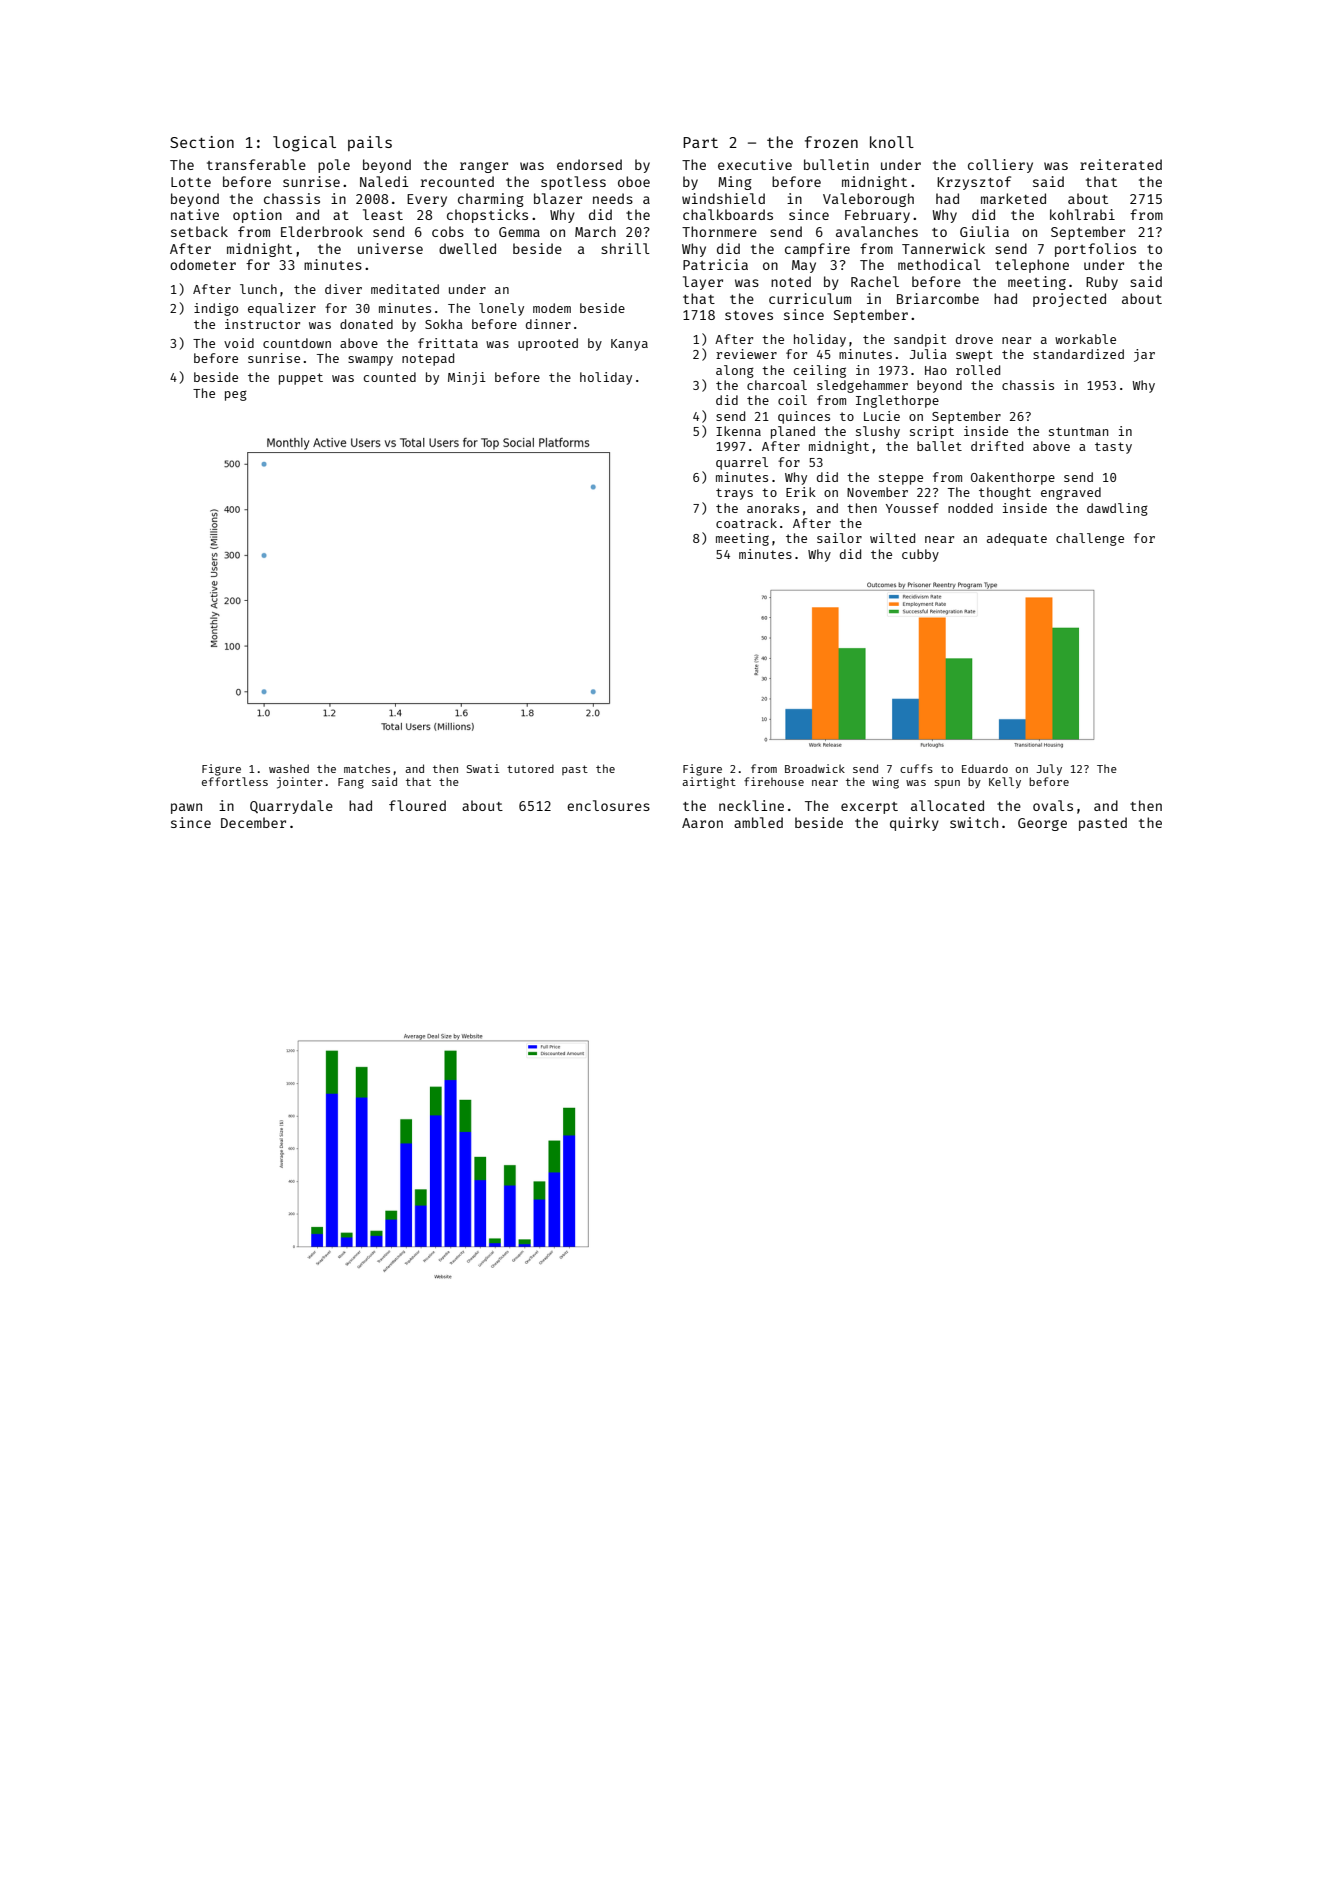  I want to click on colliery, so click(1000, 166).
